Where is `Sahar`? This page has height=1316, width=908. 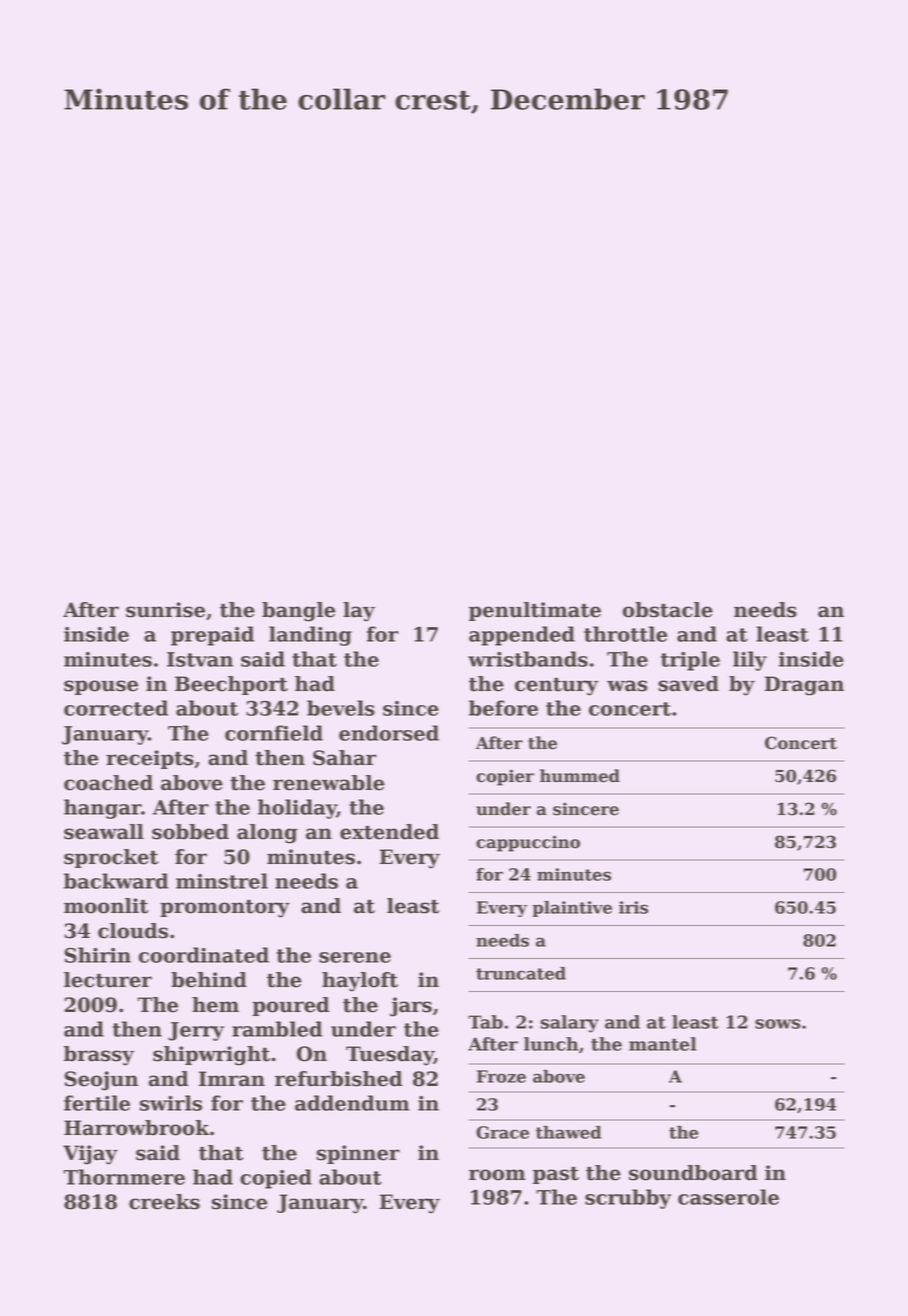
Sahar is located at coordinates (344, 758).
